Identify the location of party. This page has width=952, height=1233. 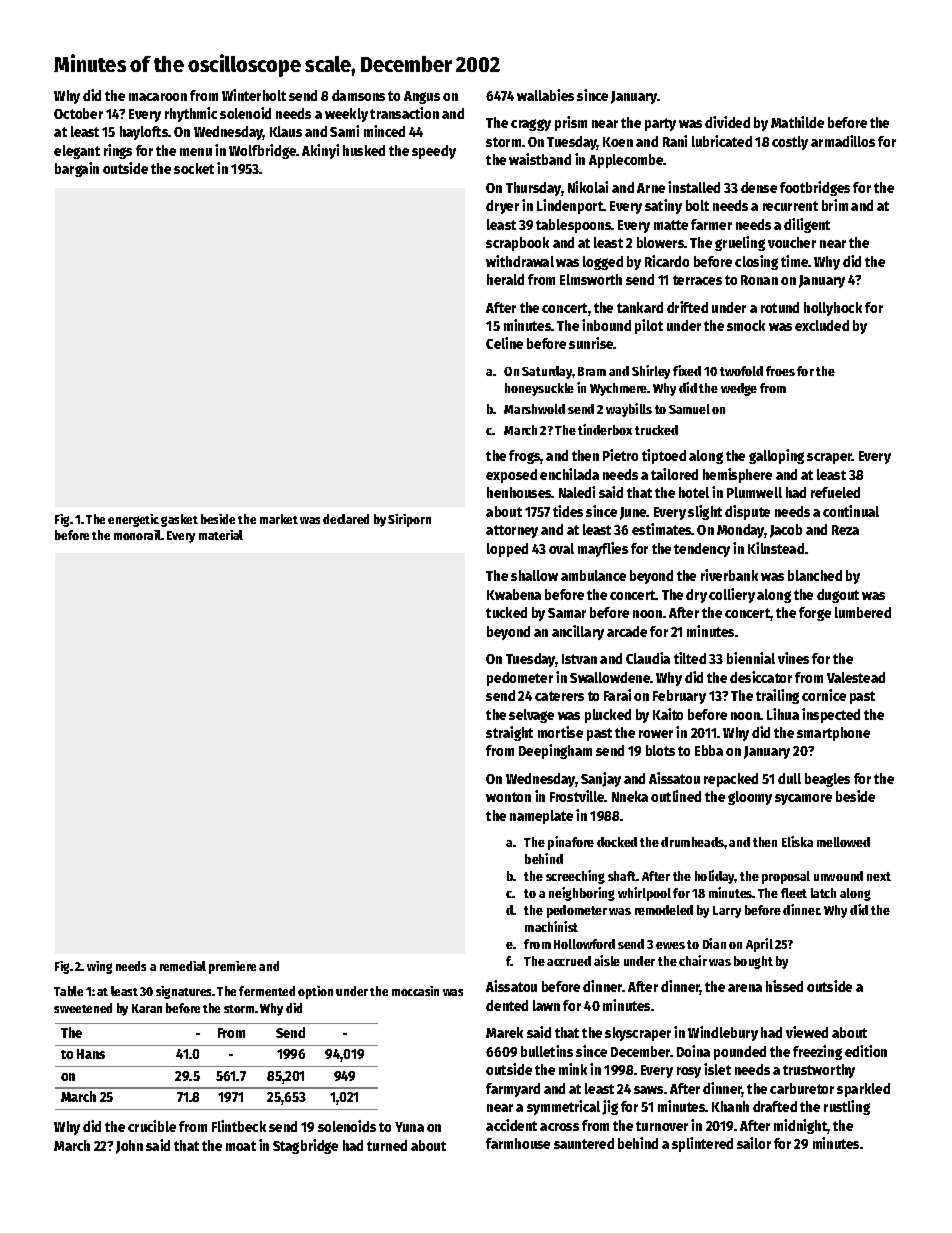
(660, 124).
